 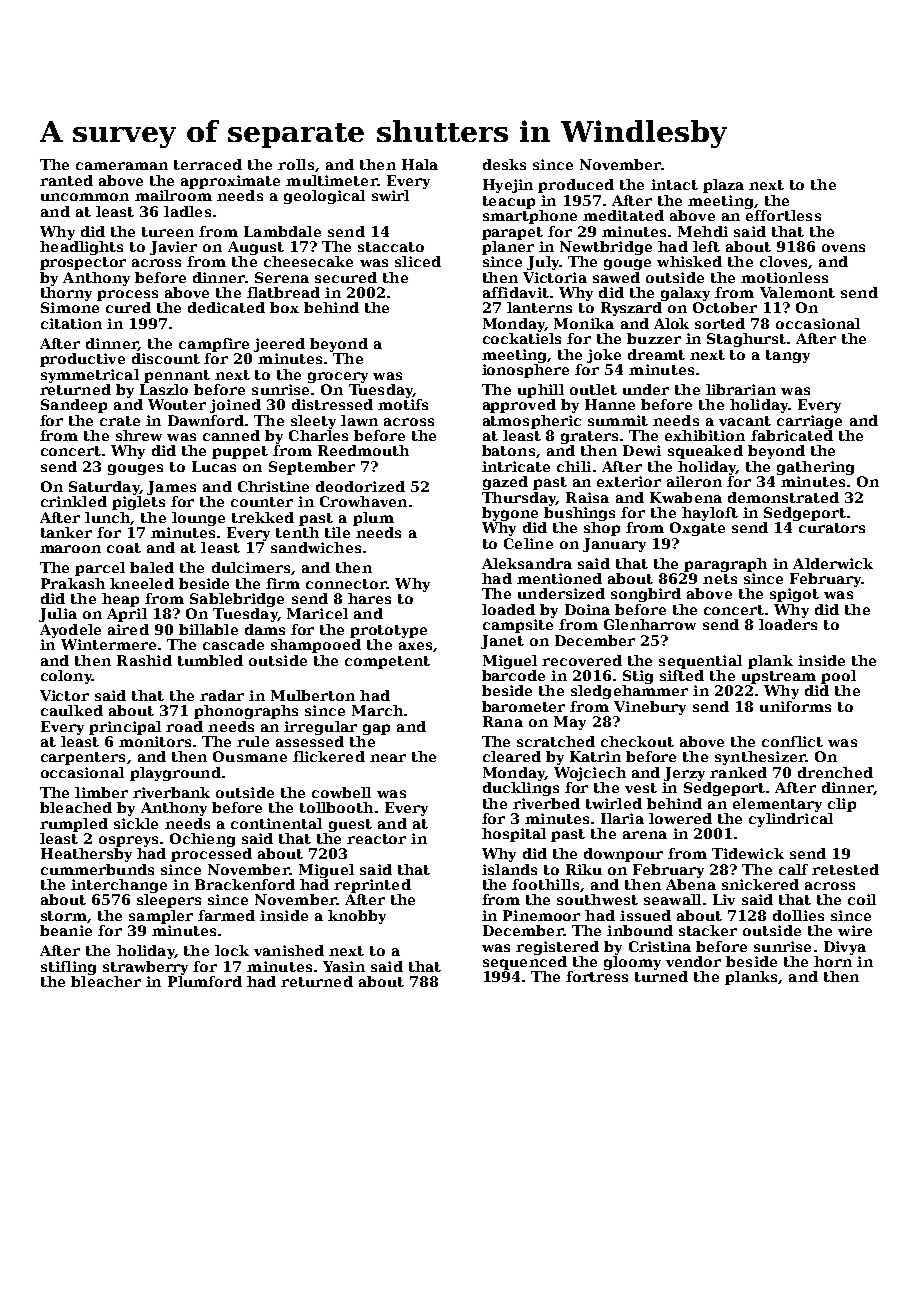 What do you see at coordinates (528, 543) in the image?
I see `Celine` at bounding box center [528, 543].
